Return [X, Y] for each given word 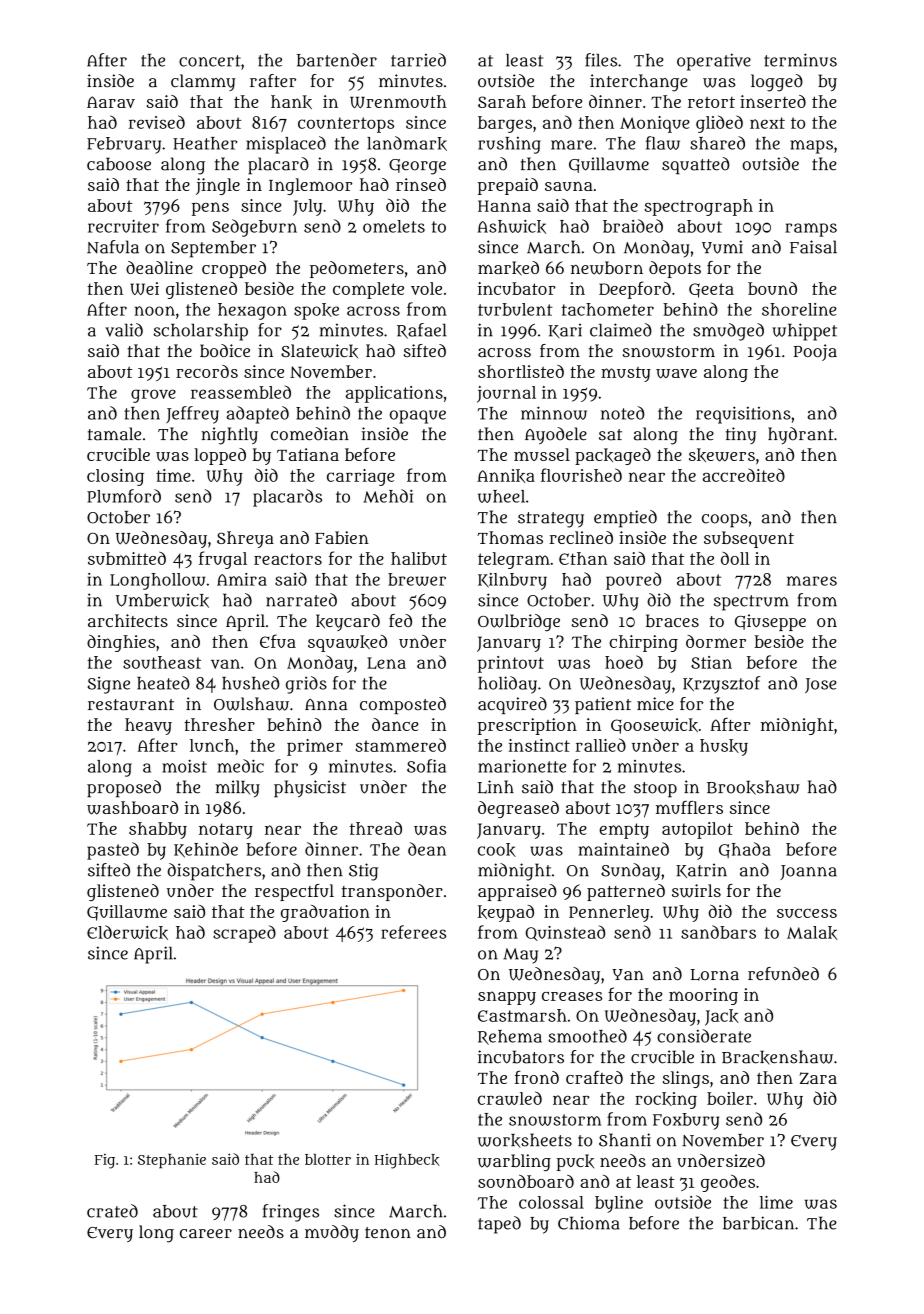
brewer [417, 579]
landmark [407, 143]
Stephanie [172, 1161]
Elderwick [127, 932]
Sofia [426, 766]
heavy [148, 726]
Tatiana [308, 454]
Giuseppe [770, 622]
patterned [626, 892]
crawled [510, 1098]
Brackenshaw [777, 1057]
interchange [639, 83]
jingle [218, 186]
